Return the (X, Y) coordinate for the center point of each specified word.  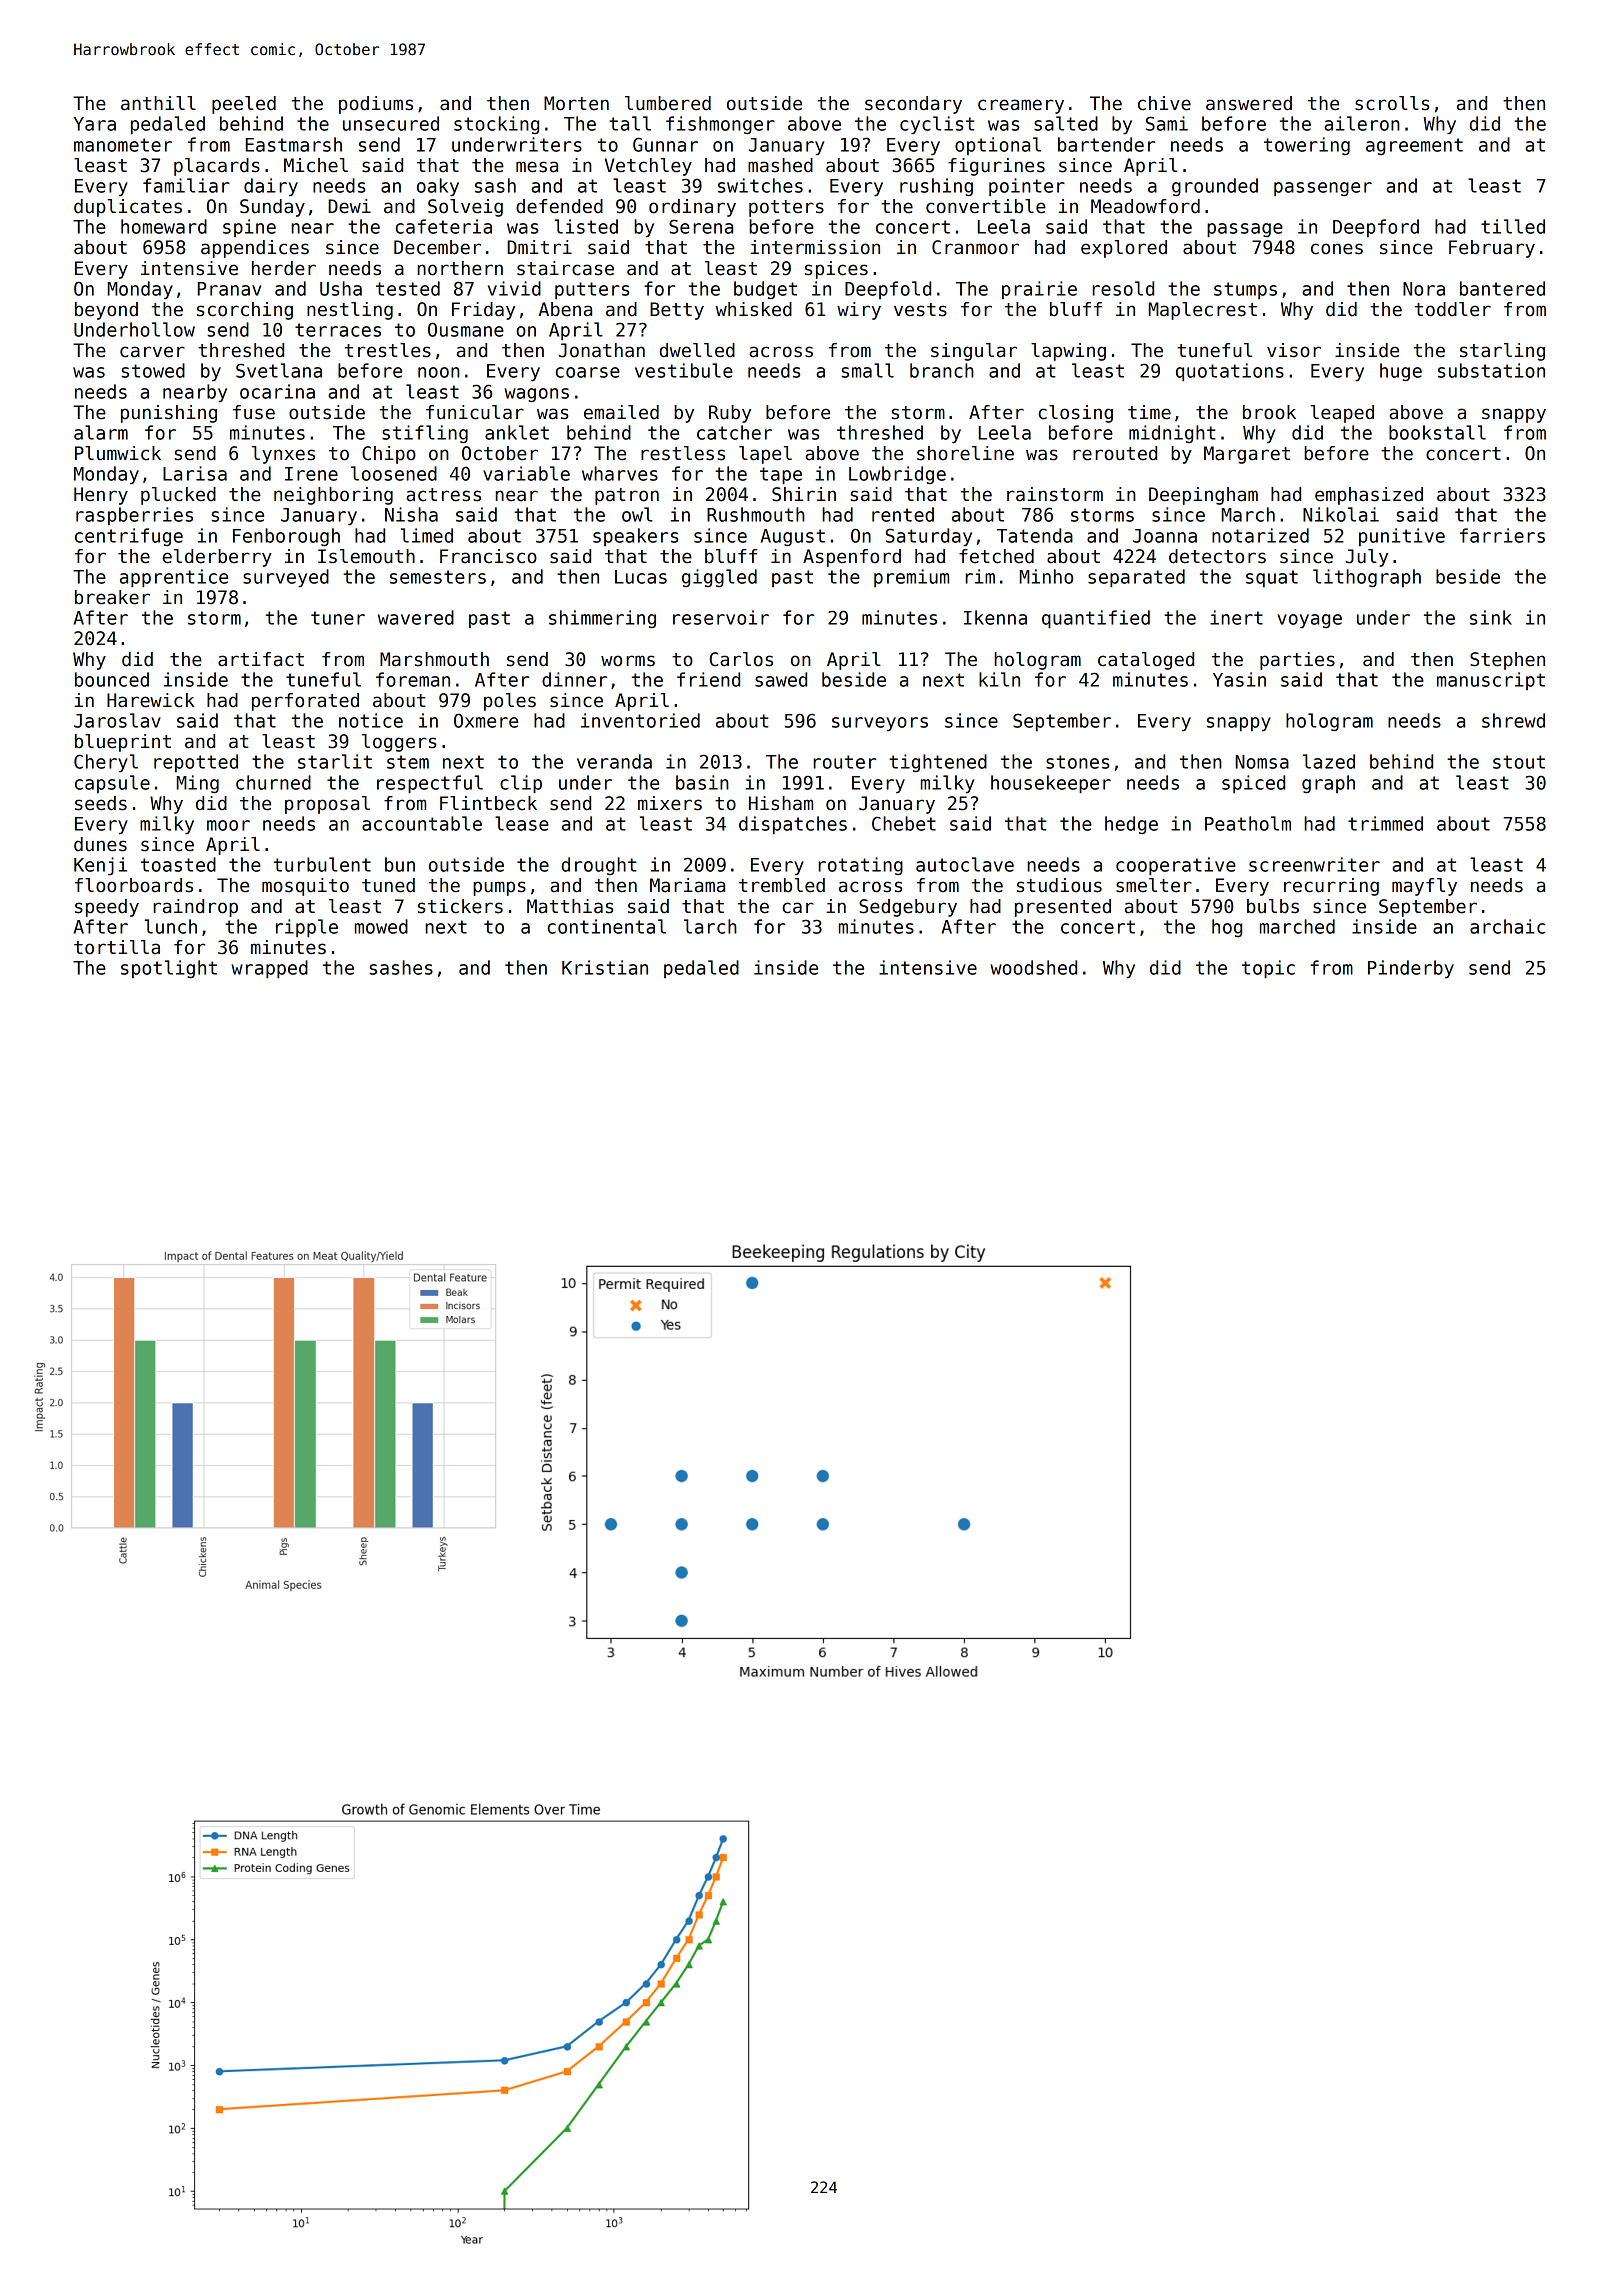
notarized (1260, 535)
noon (439, 372)
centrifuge (129, 537)
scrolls (1392, 103)
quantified (1096, 619)
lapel (765, 455)
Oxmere (486, 720)
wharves (620, 473)
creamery (1021, 106)
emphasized (1369, 496)
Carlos (741, 659)
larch (710, 926)
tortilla (117, 947)
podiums (376, 105)
